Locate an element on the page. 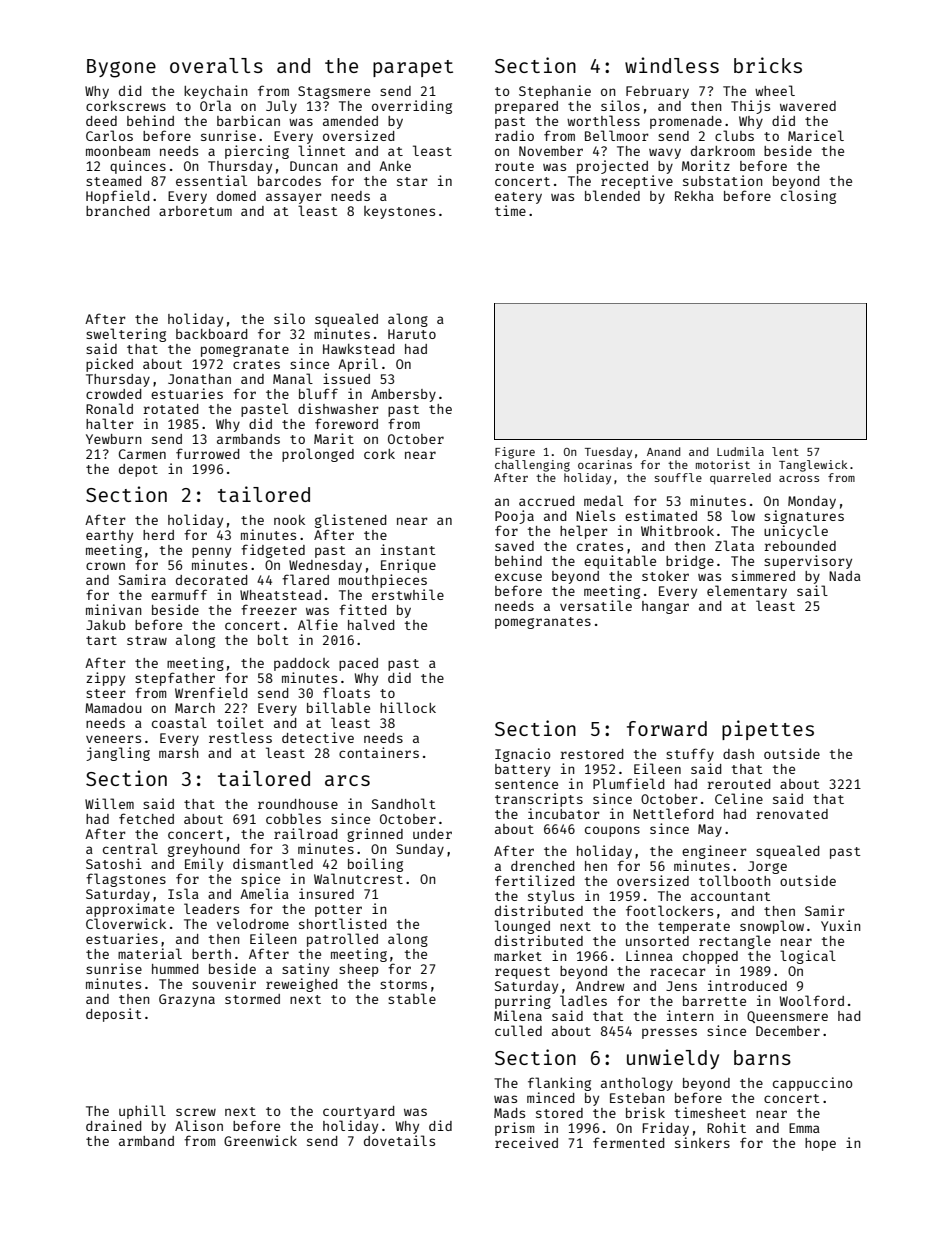  closing is located at coordinates (808, 197).
